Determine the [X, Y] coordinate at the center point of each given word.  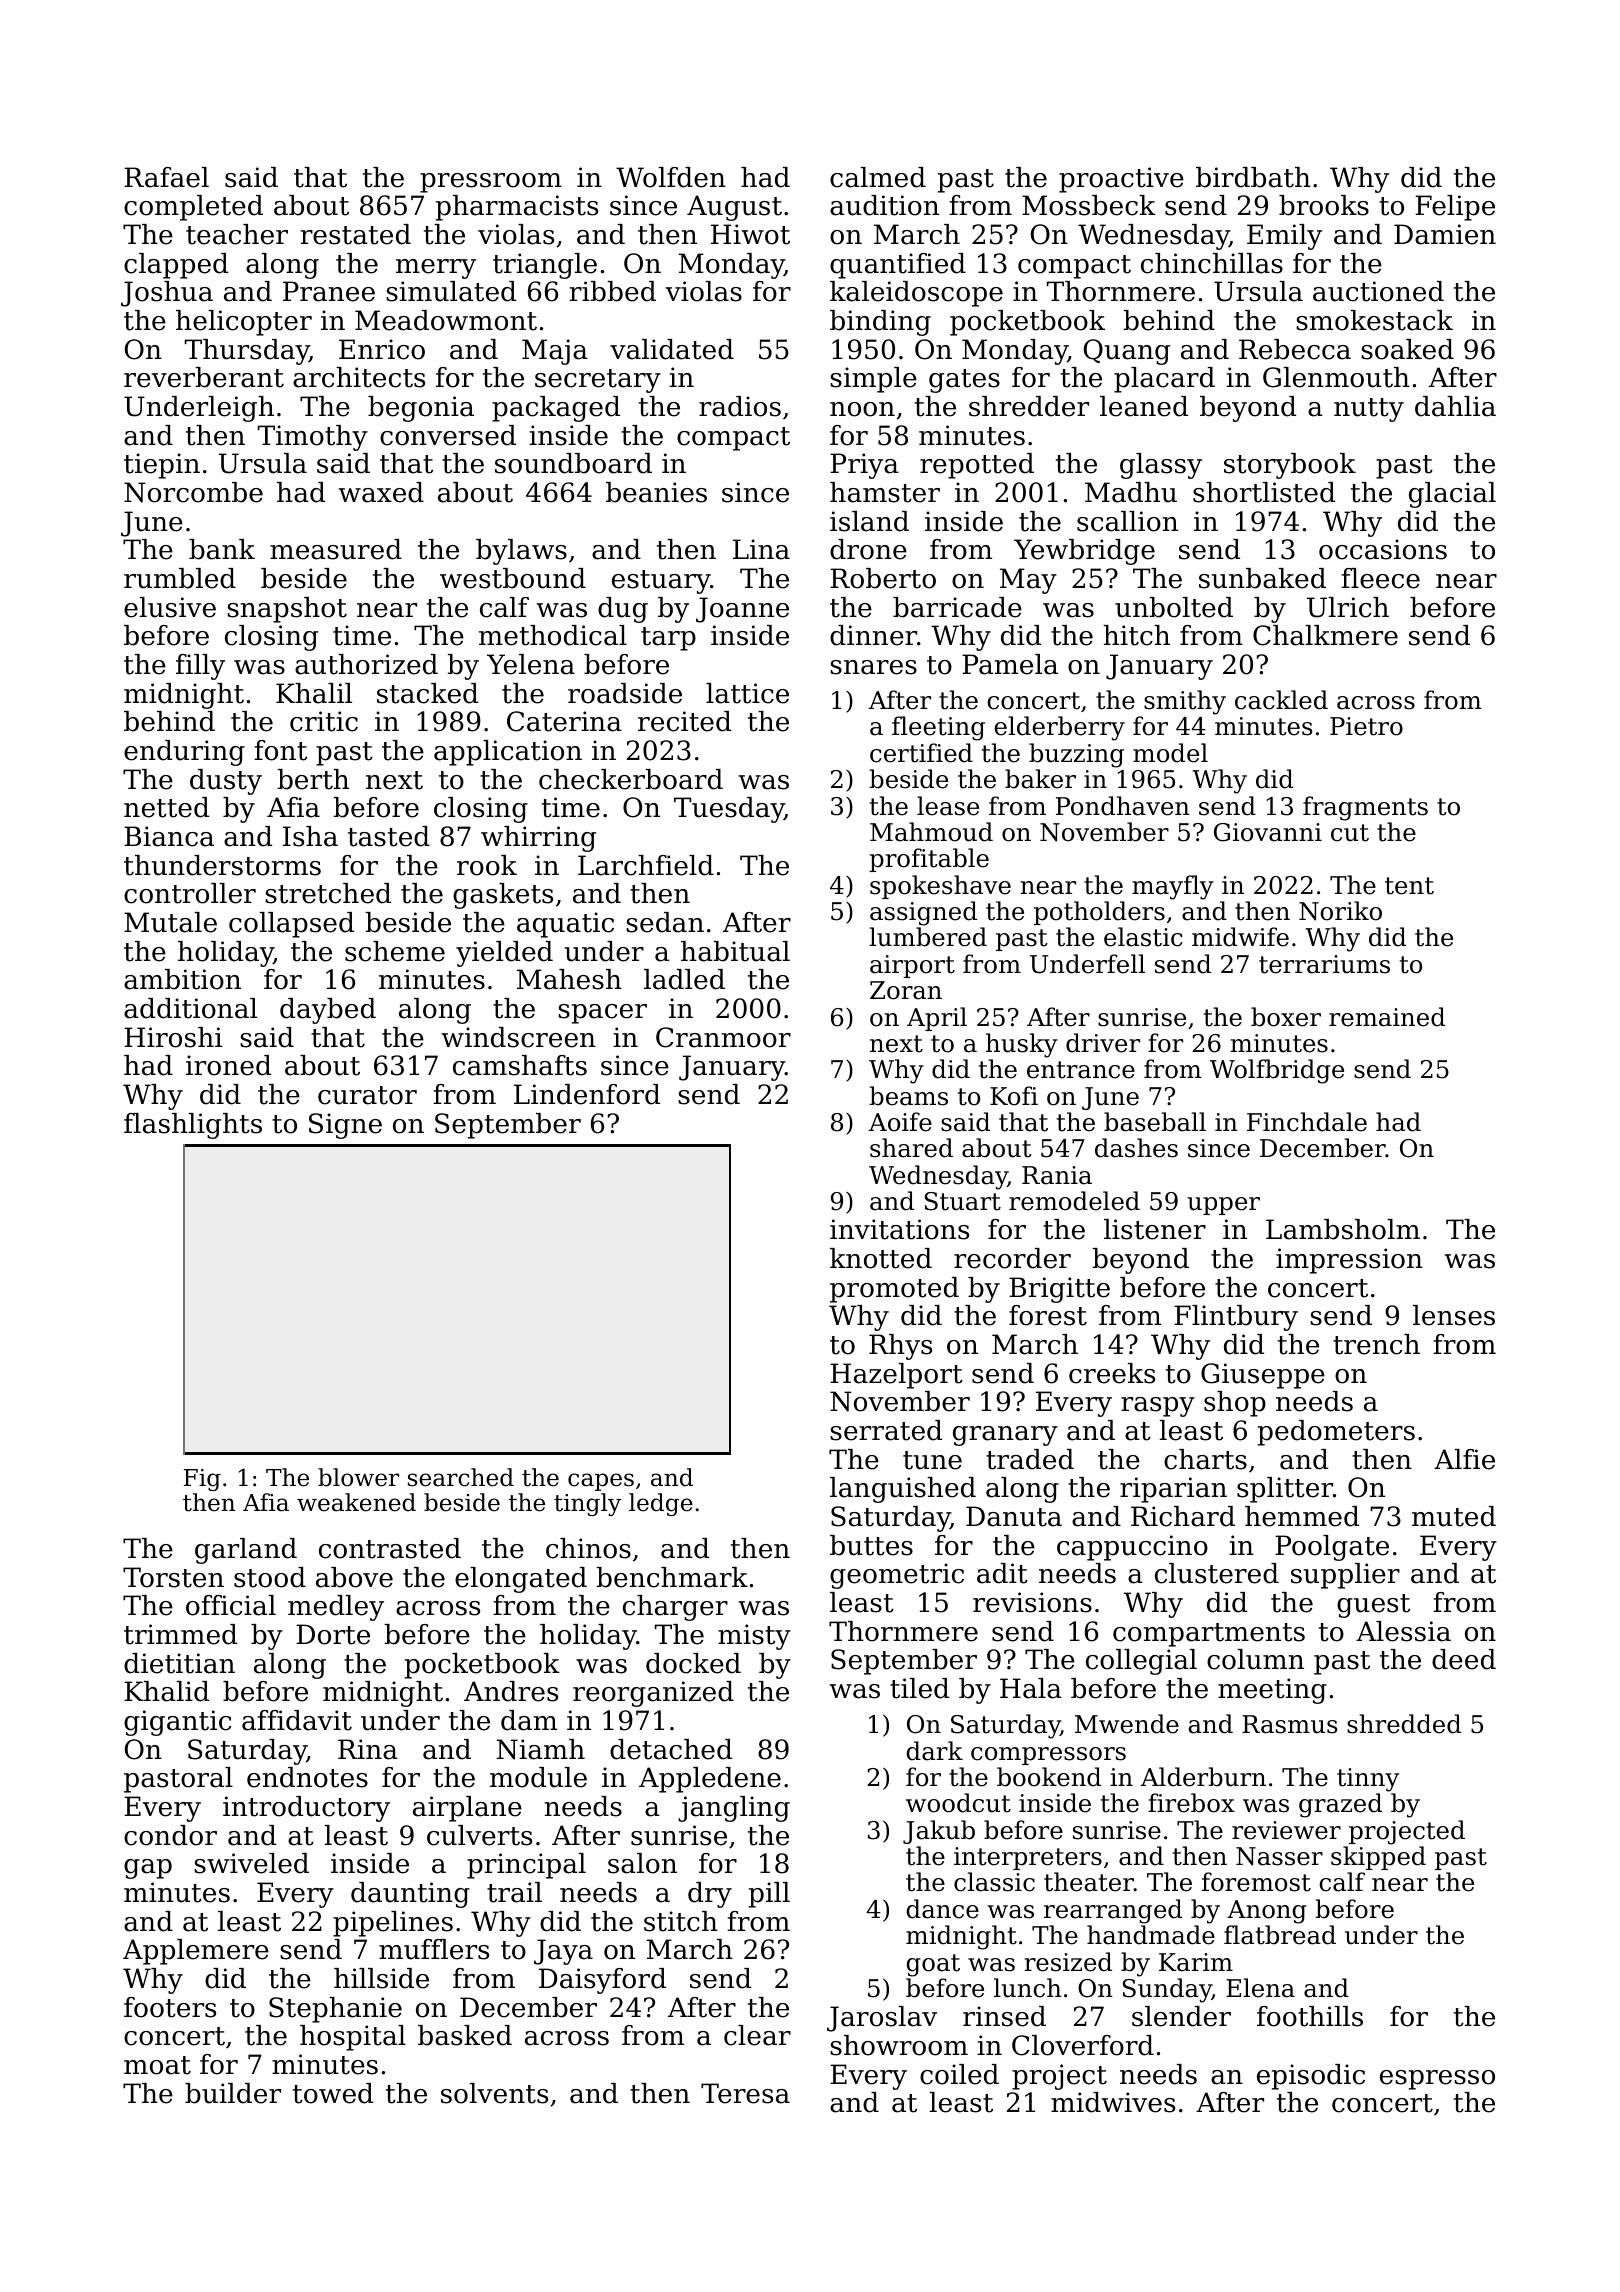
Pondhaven [1123, 806]
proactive [1121, 180]
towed [333, 2093]
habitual [735, 951]
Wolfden [671, 177]
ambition [182, 979]
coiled [959, 2074]
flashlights [193, 1126]
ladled [684, 979]
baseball [1155, 1122]
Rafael [166, 177]
